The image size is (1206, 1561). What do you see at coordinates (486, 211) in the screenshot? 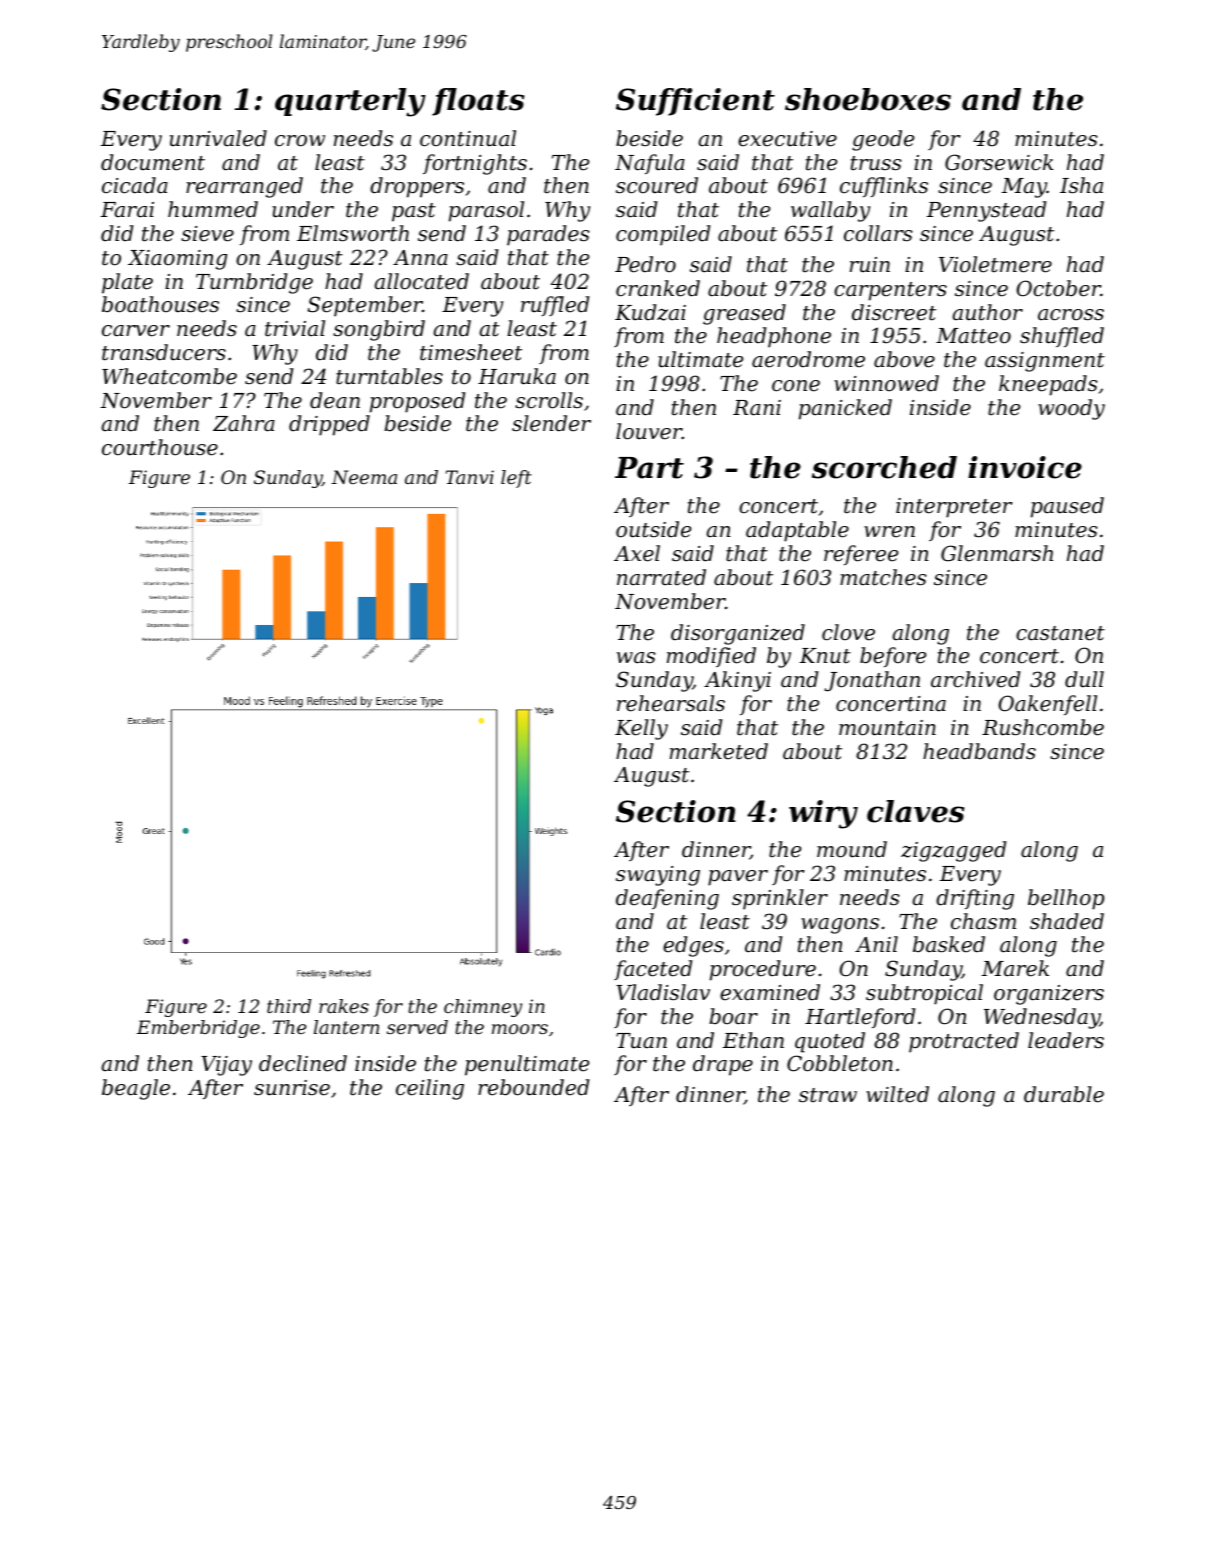
I see `parasol` at bounding box center [486, 211].
